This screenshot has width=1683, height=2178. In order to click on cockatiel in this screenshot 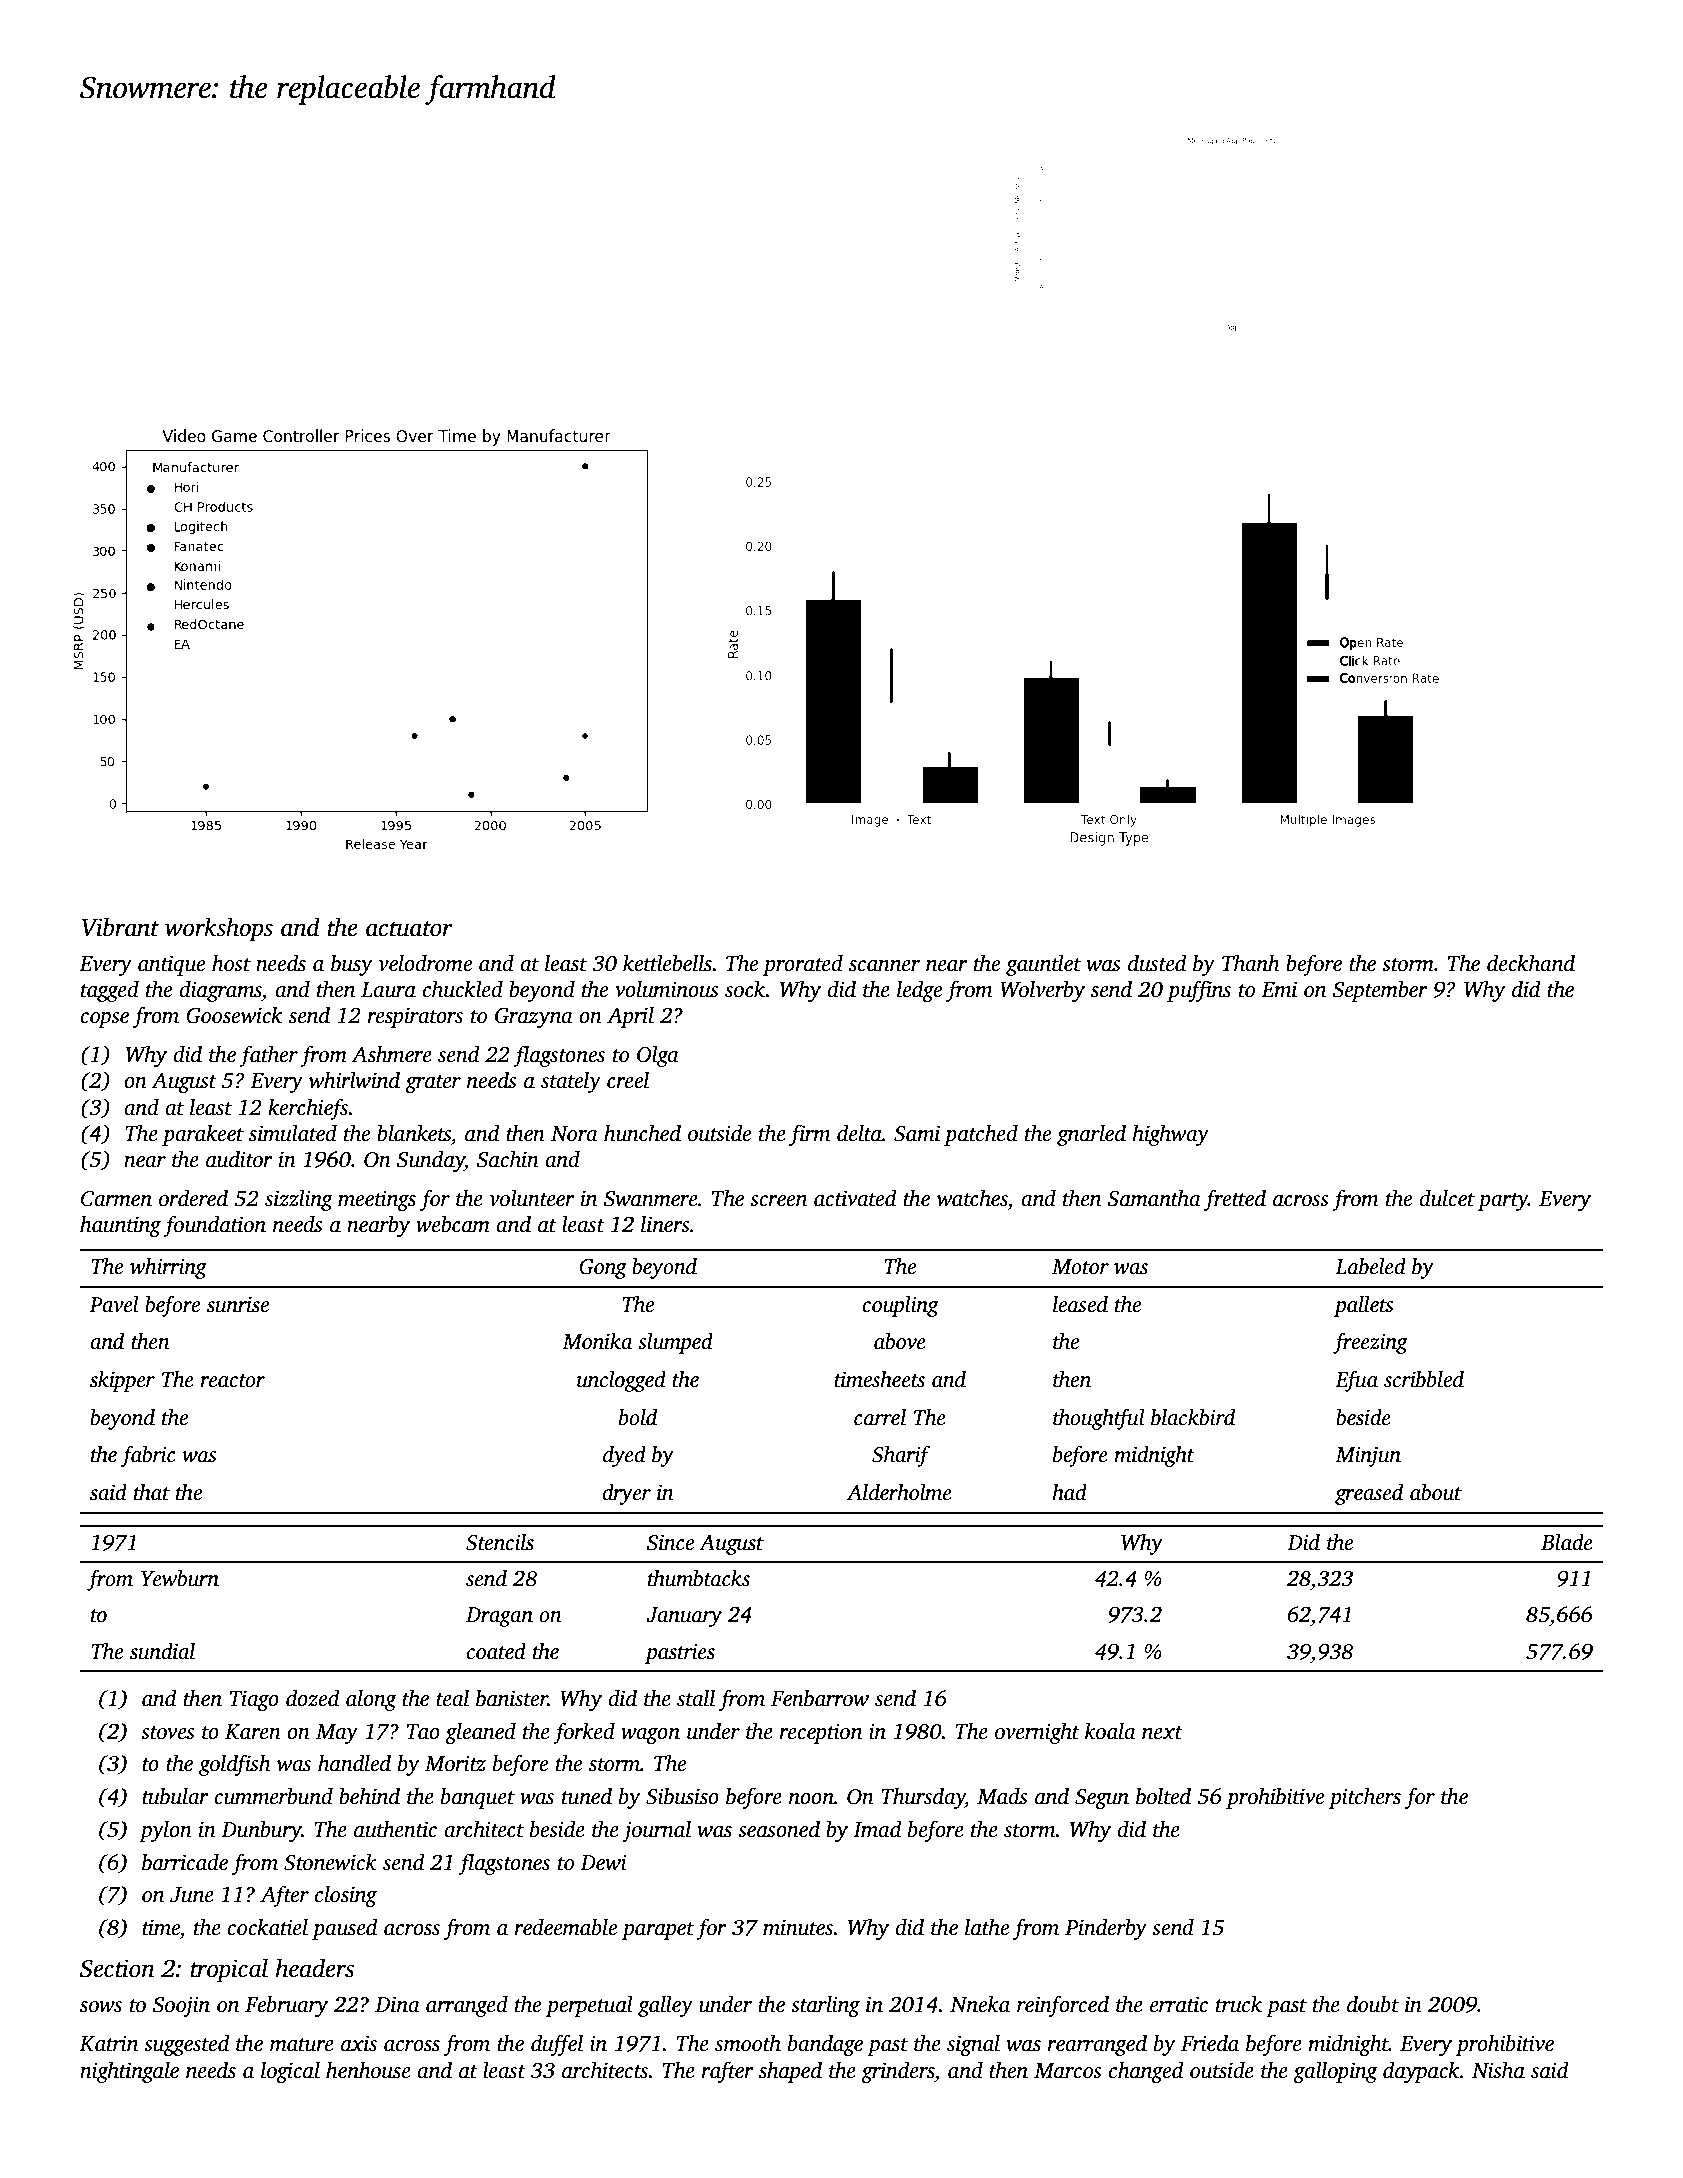, I will do `click(267, 1927)`.
